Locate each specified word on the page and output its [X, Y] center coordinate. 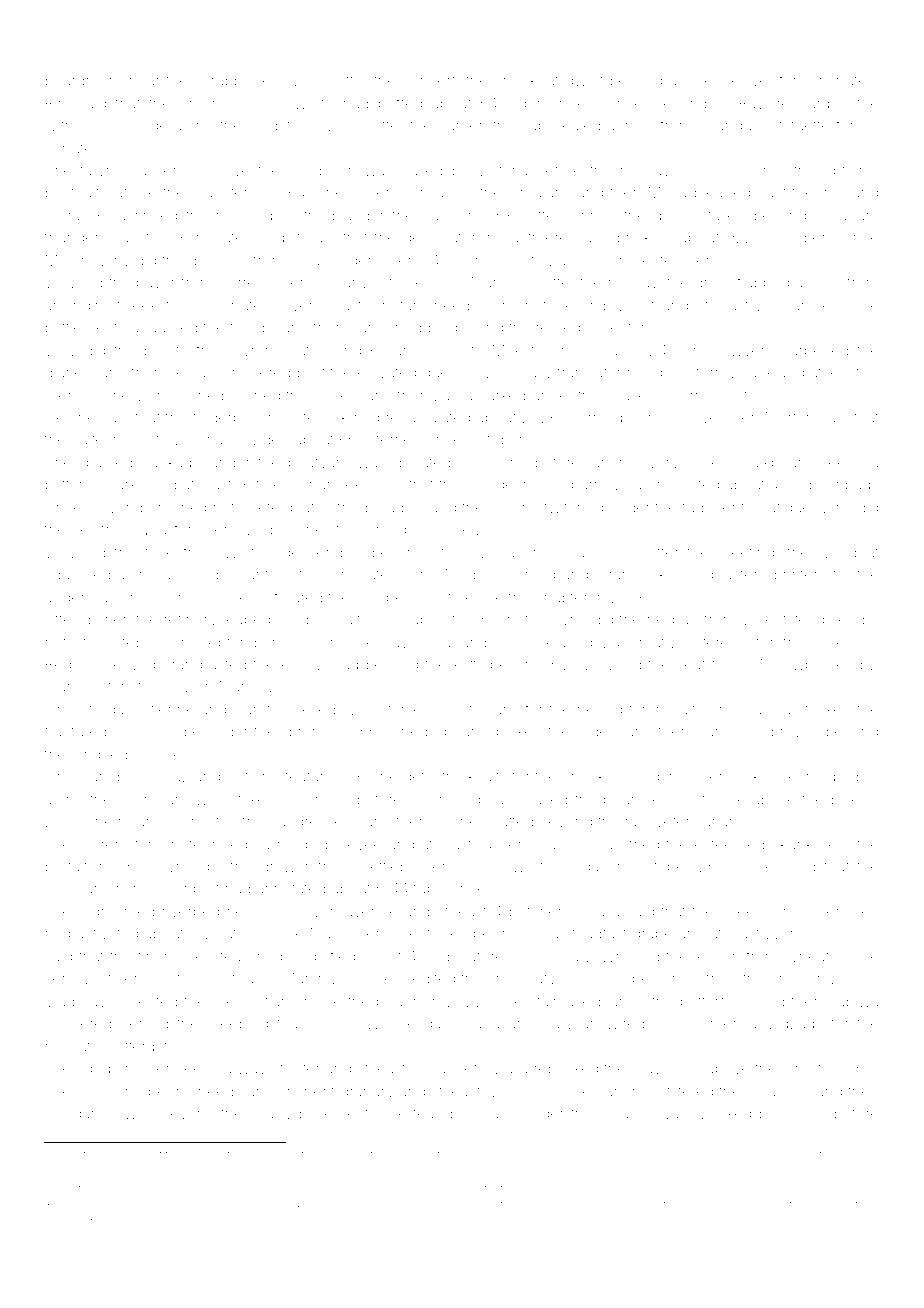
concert [429, 80]
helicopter [612, 711]
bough [399, 1003]
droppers [803, 239]
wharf [802, 1068]
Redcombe [83, 664]
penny [170, 1094]
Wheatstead [783, 619]
